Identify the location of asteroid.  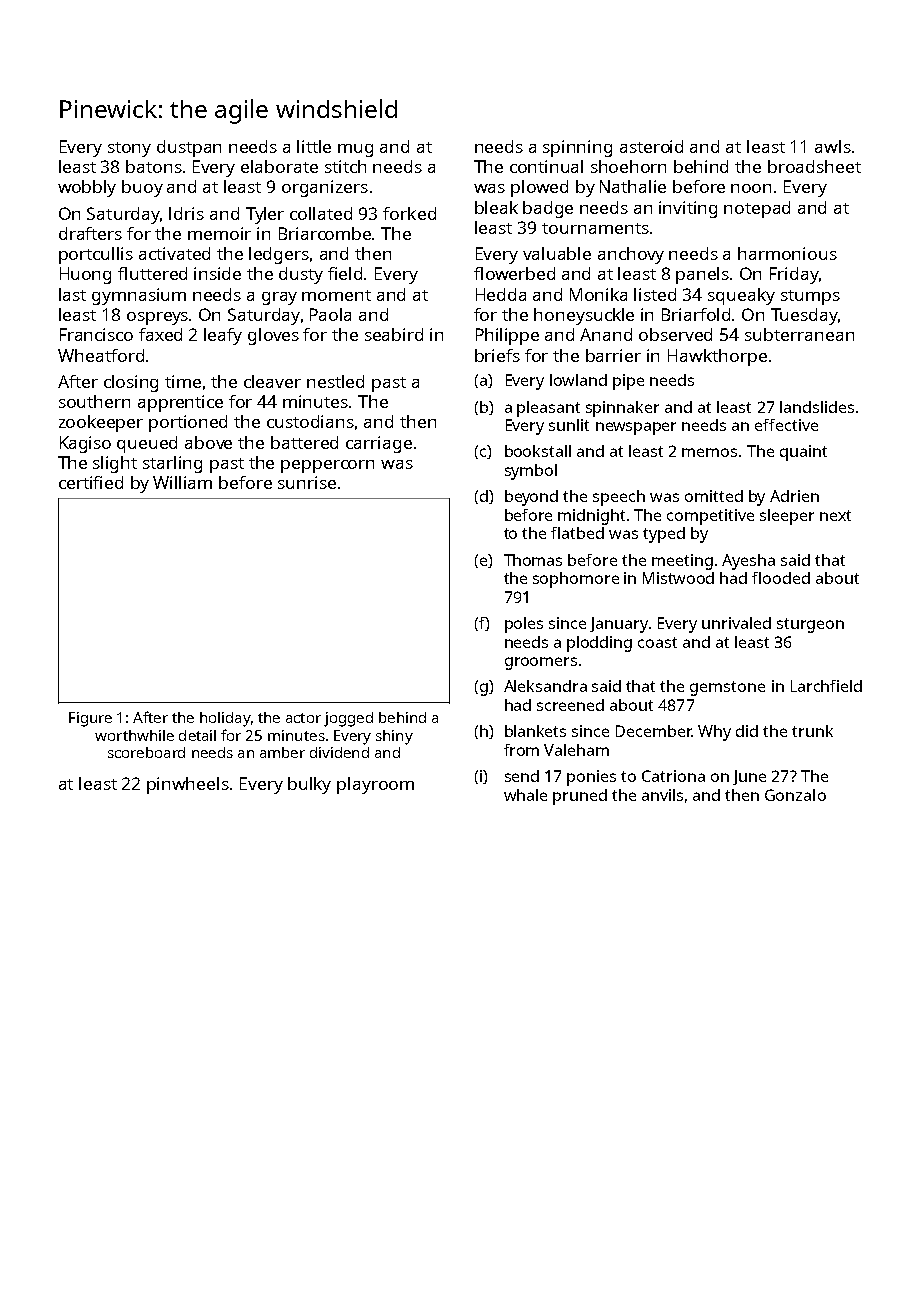
(651, 146).
